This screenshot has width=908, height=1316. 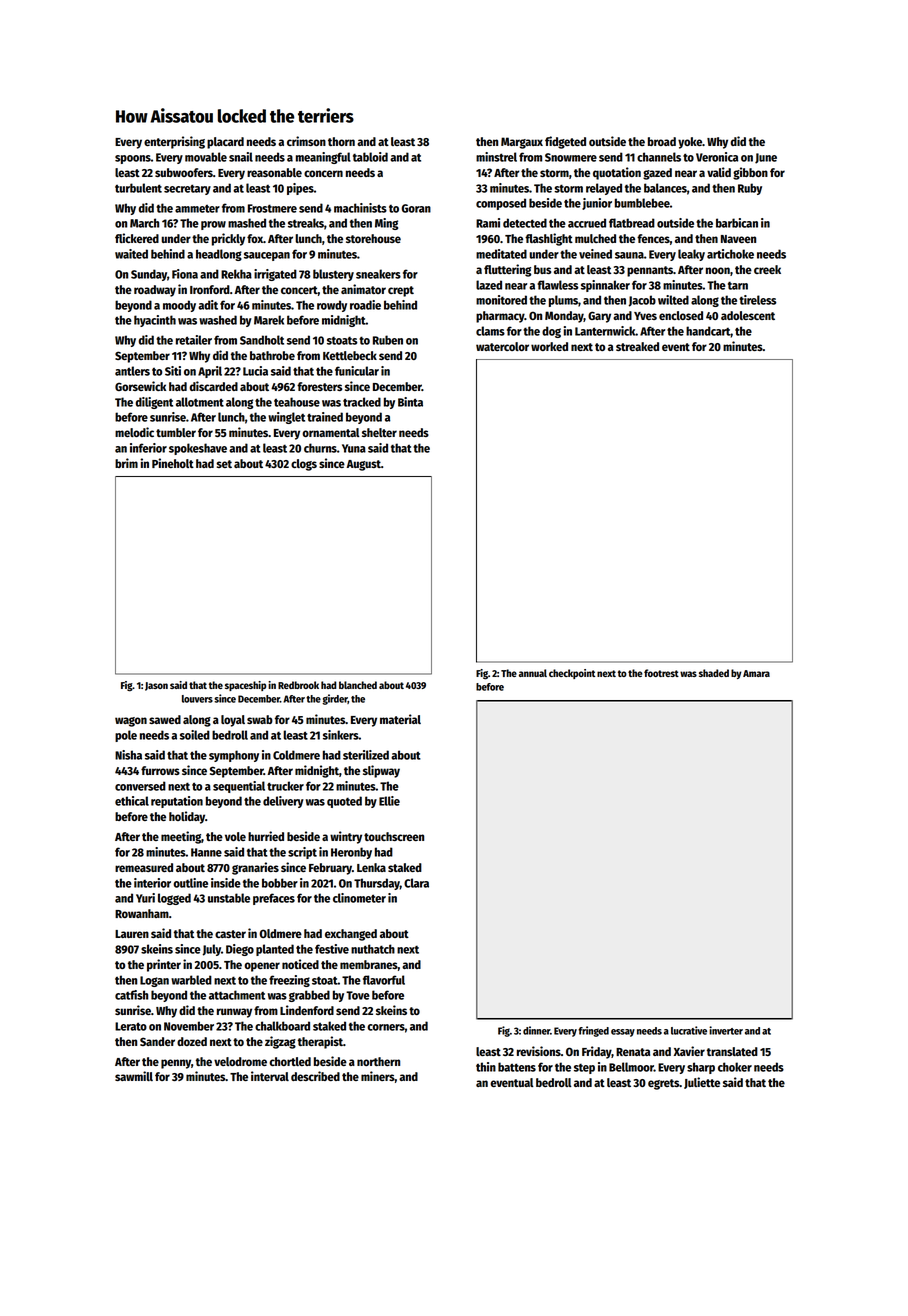 I want to click on therapist, so click(x=320, y=1042).
